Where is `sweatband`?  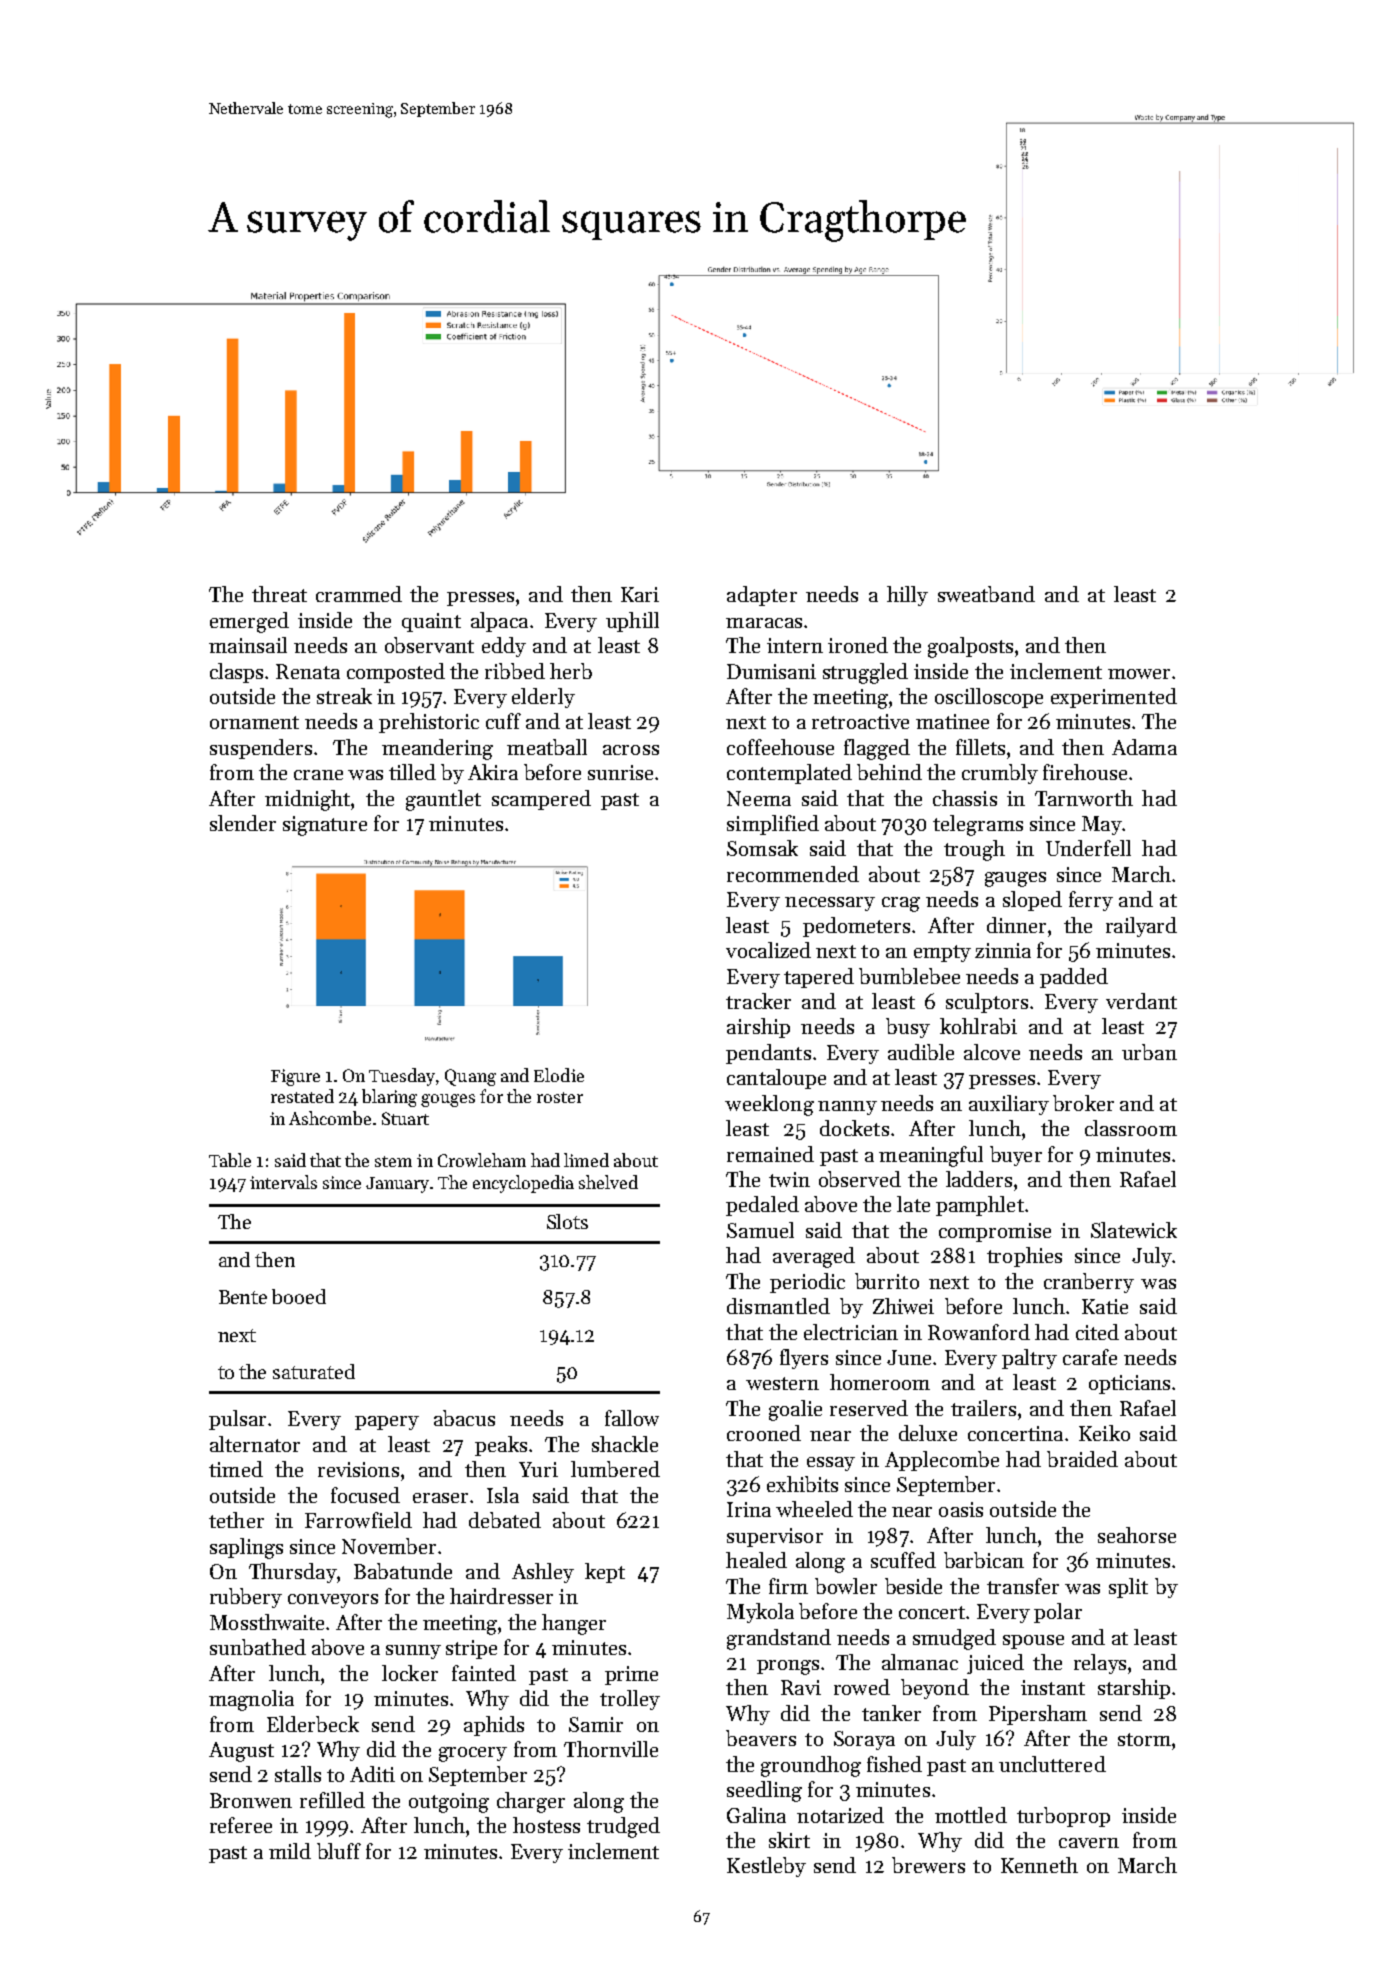 sweatband is located at coordinates (986, 594).
